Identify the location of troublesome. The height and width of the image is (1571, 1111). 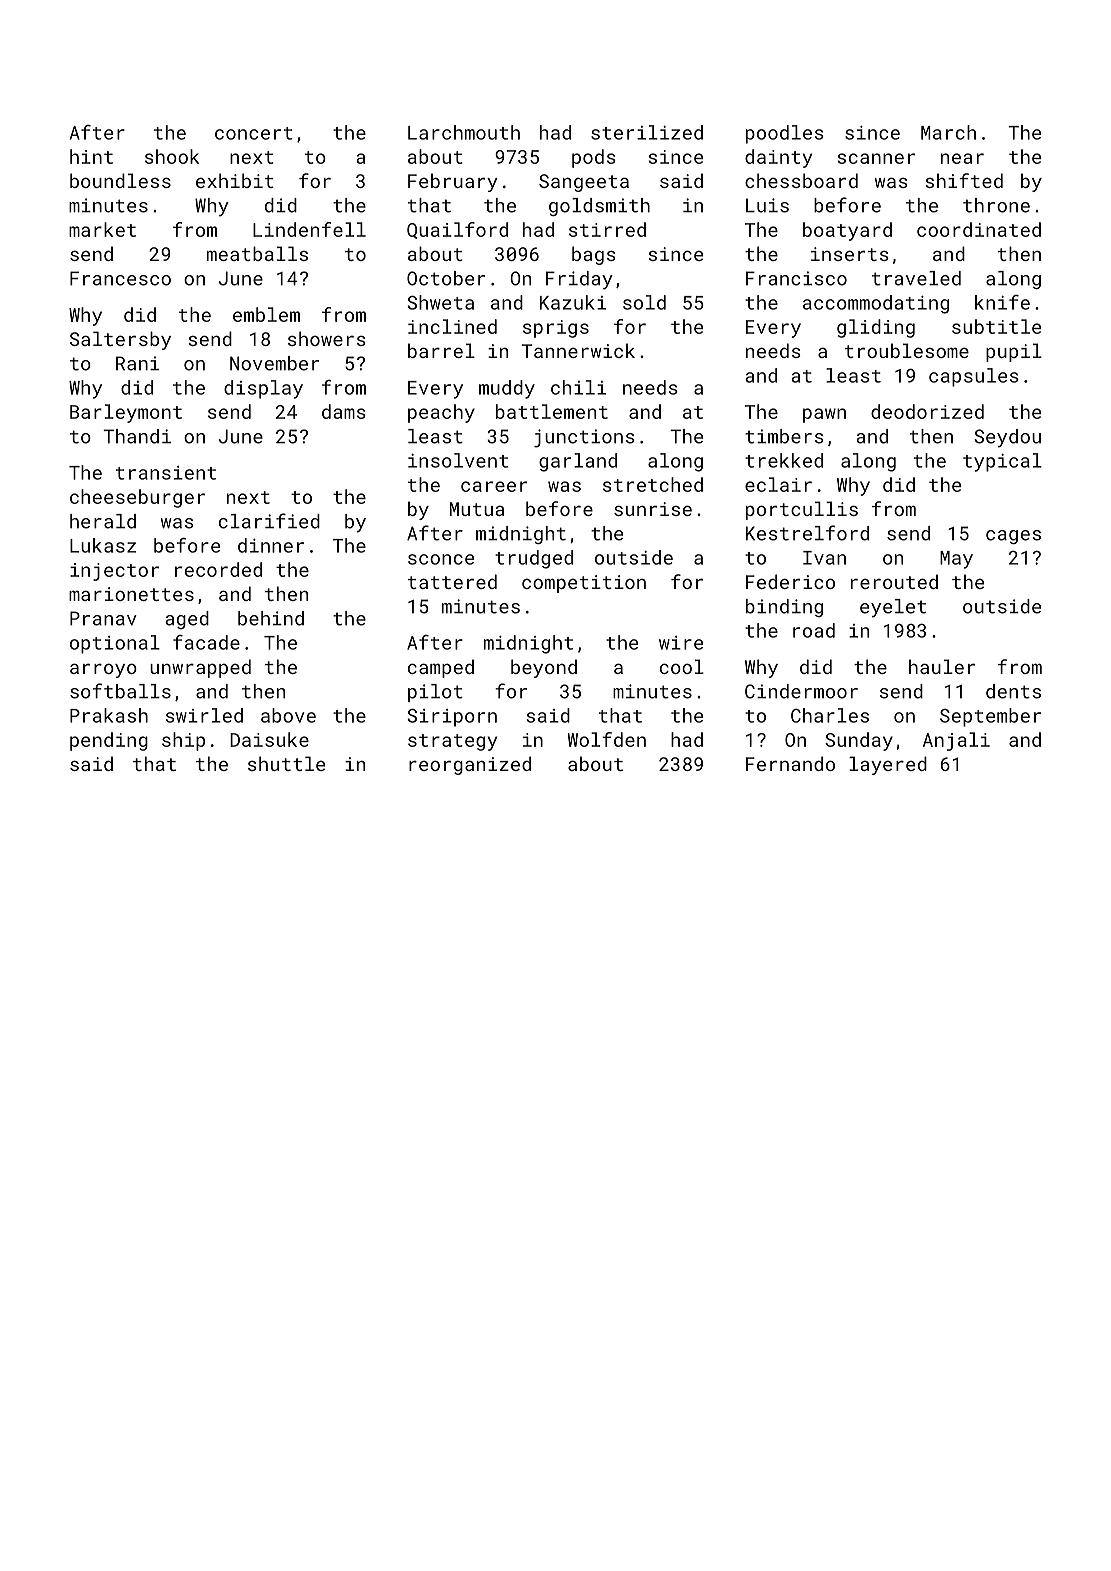
(907, 350).
